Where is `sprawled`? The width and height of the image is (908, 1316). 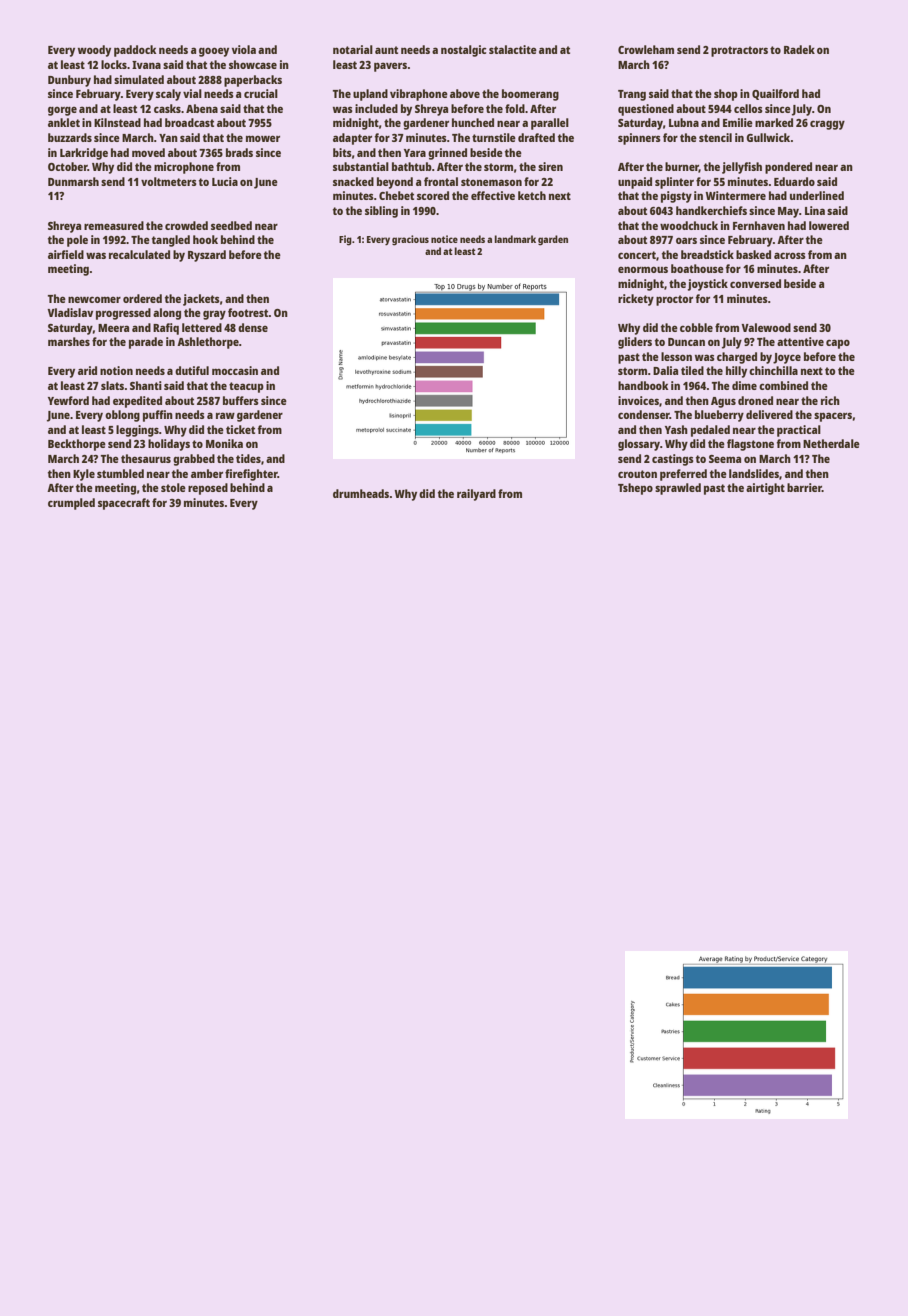
sprawled is located at coordinates (678, 489).
